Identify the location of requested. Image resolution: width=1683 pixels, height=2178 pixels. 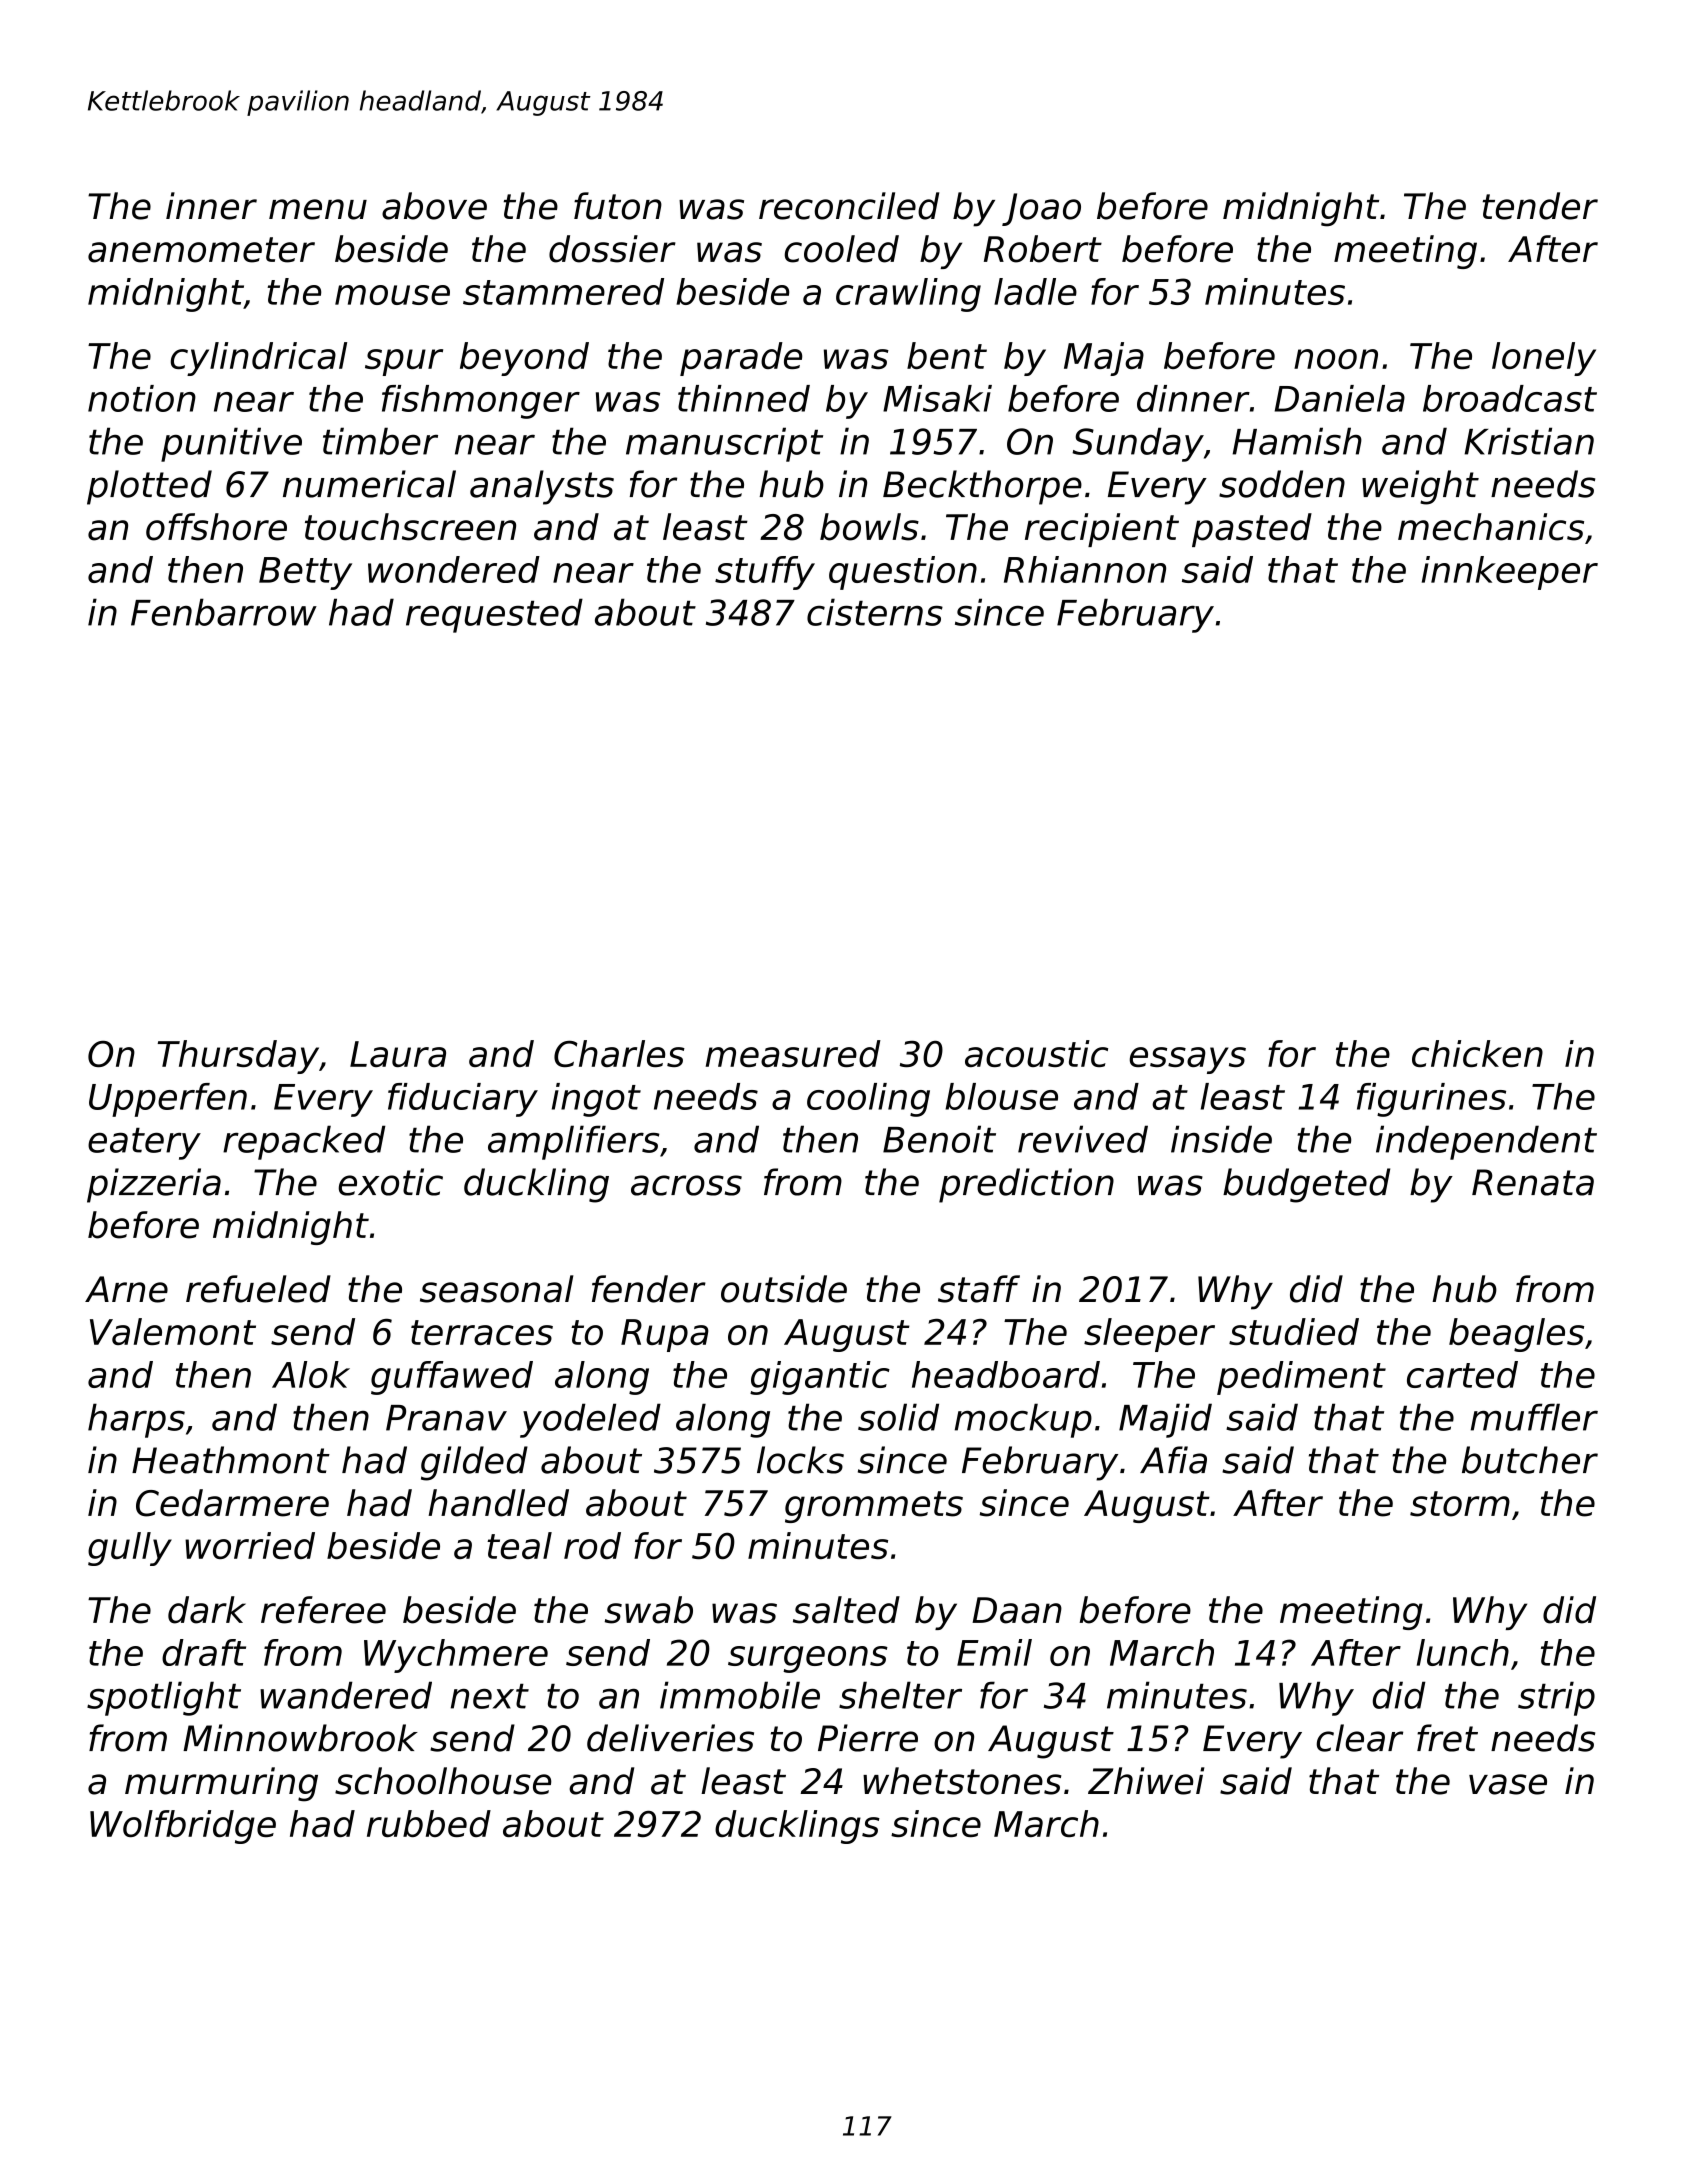
(494, 615).
